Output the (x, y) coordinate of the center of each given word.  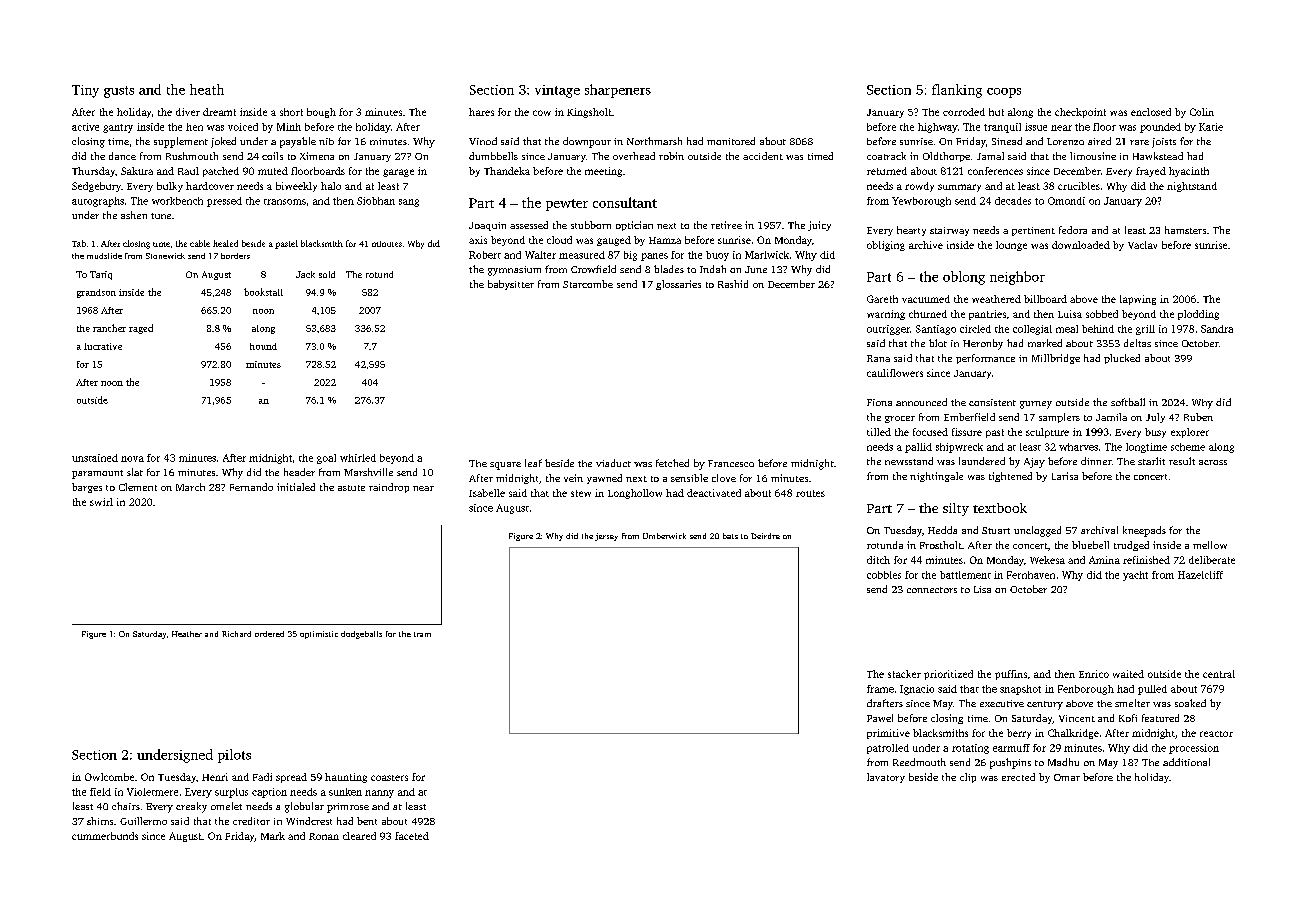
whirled (358, 458)
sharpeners (618, 91)
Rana (878, 358)
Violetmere (152, 792)
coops (1004, 93)
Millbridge (1056, 359)
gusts (119, 92)
